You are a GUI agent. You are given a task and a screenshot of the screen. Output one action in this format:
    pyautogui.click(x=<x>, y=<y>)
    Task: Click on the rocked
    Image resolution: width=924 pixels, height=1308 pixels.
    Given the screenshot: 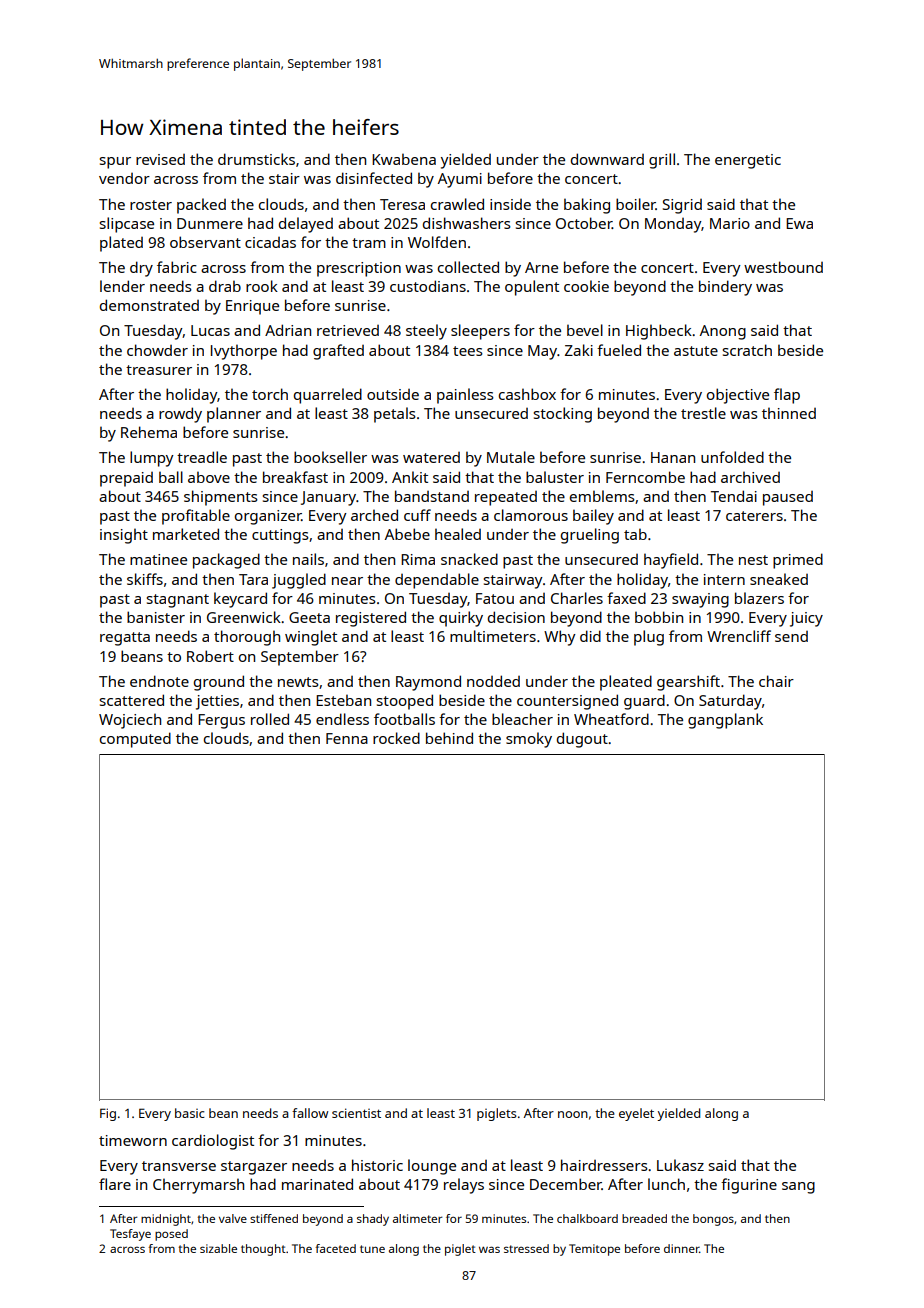 What is the action you would take?
    pyautogui.click(x=396, y=738)
